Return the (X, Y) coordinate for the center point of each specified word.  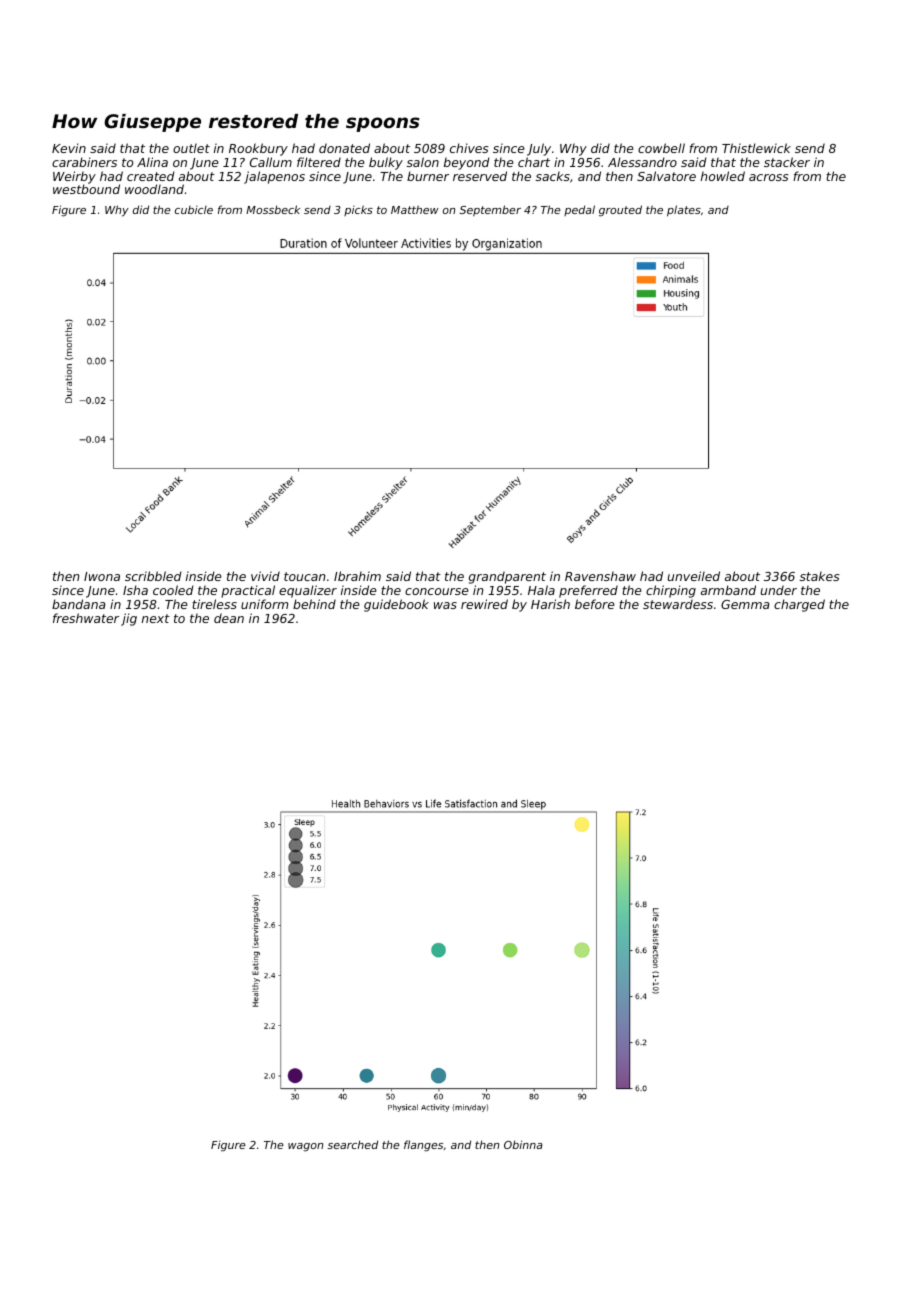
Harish (550, 604)
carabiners (84, 162)
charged (799, 605)
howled (723, 176)
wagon (305, 1147)
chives (469, 148)
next (156, 618)
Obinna (523, 1144)
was (445, 605)
